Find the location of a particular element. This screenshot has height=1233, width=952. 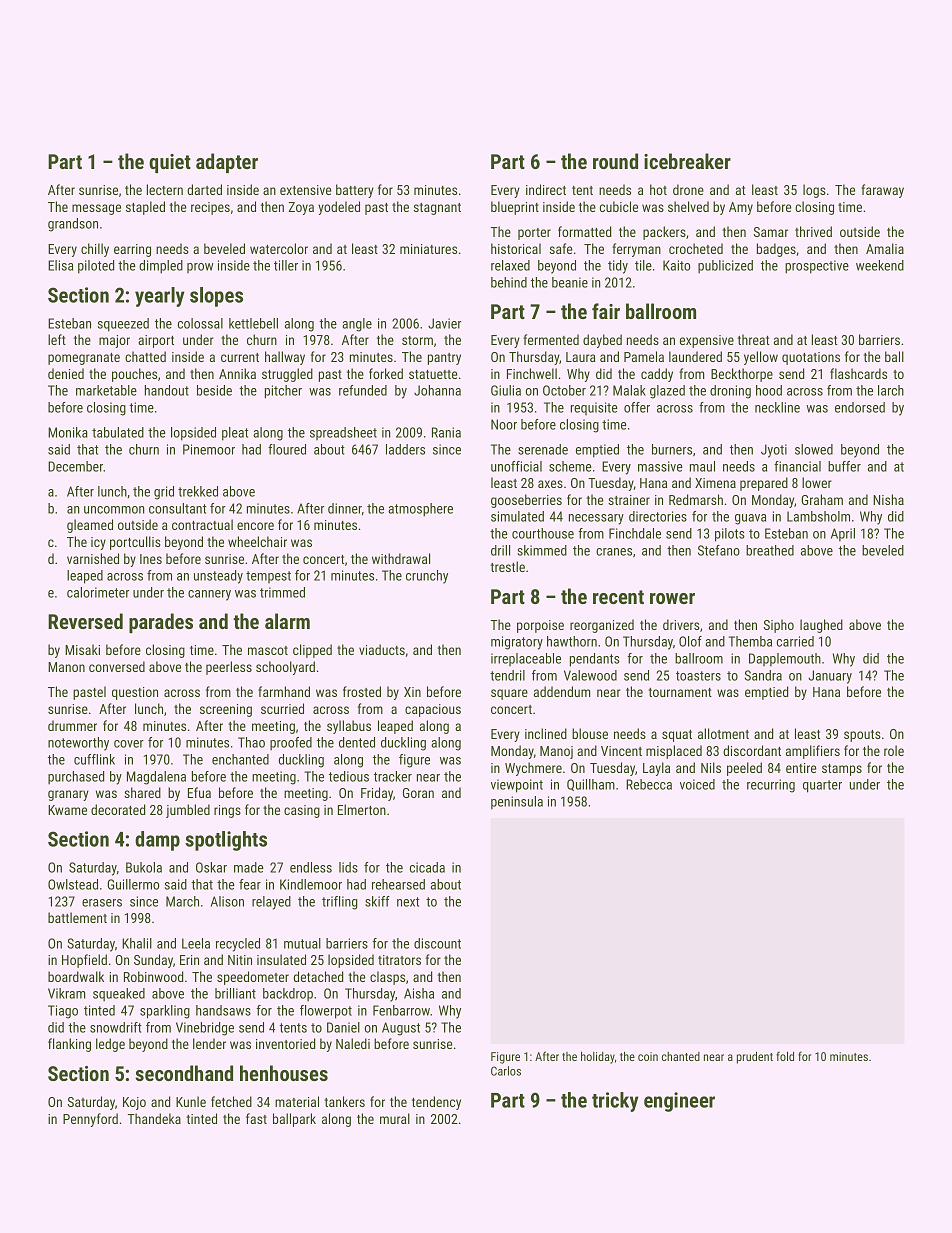

buffer is located at coordinates (844, 466).
